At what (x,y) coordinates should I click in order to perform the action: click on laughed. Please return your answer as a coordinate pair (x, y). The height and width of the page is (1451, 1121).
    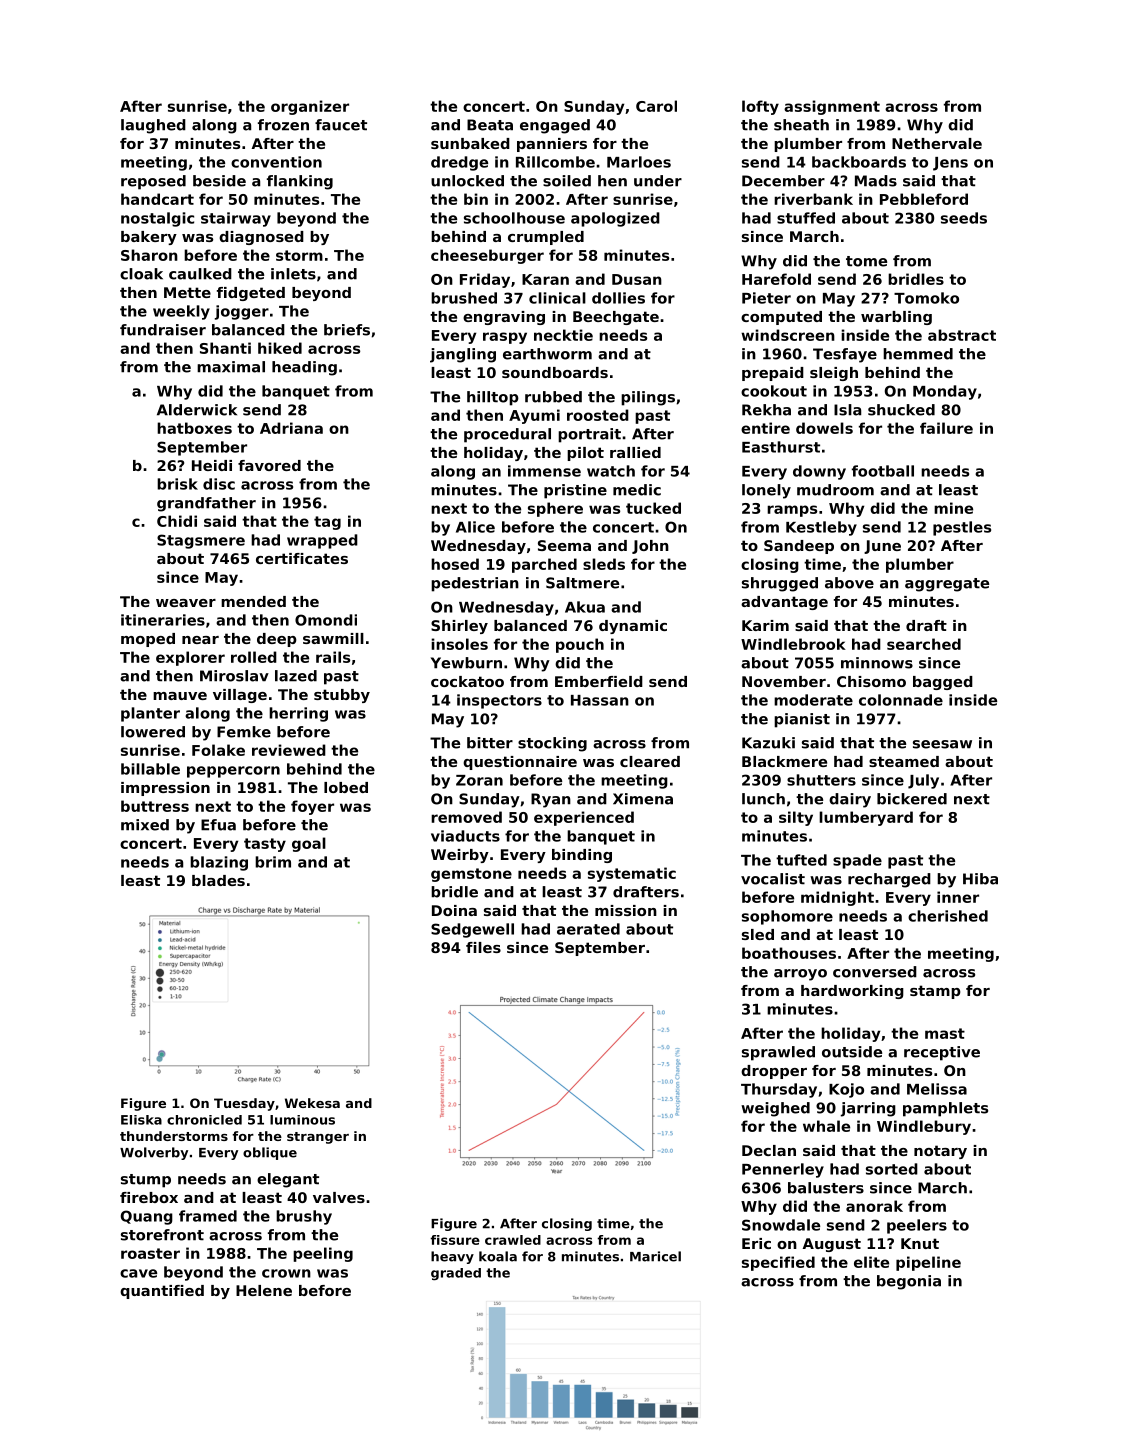
    Looking at the image, I should click on (153, 126).
